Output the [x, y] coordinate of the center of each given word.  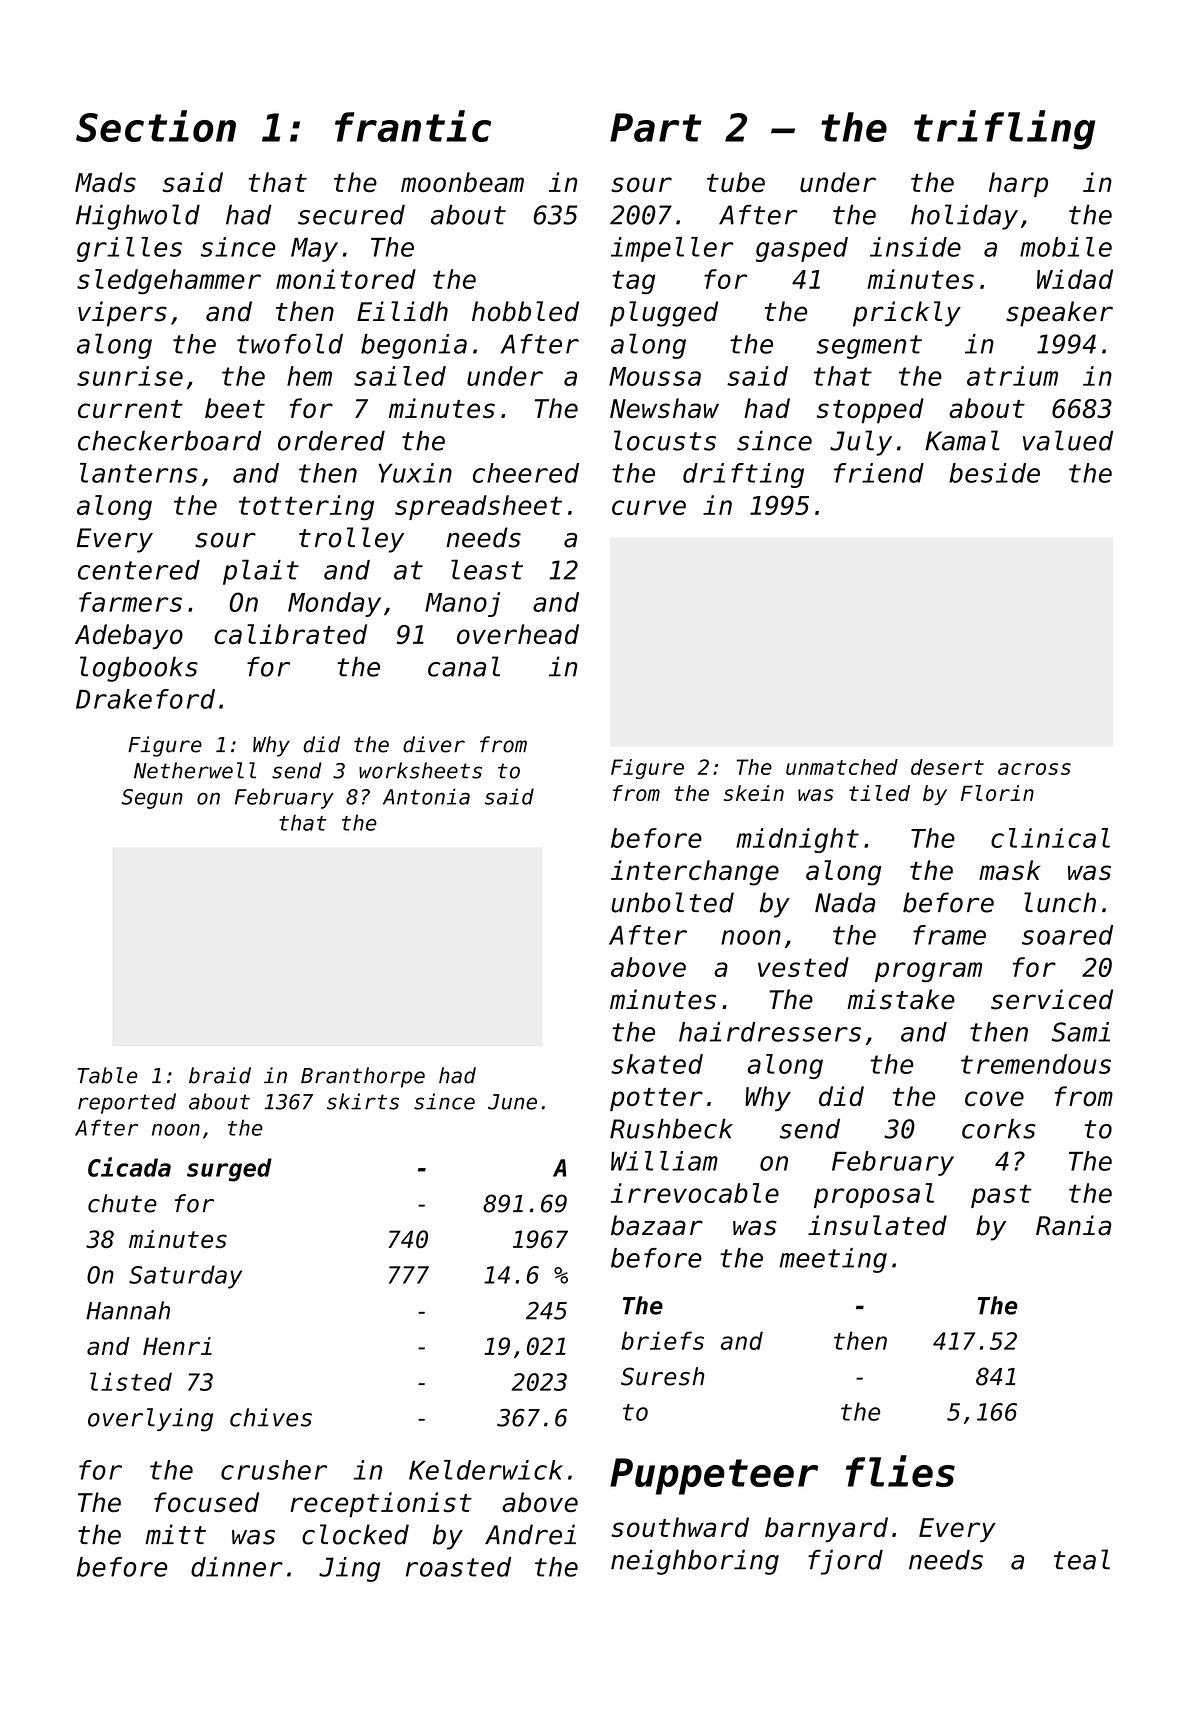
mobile [1066, 247]
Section [156, 126]
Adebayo [129, 636]
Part [656, 127]
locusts [665, 440]
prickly [907, 314]
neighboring [695, 1562]
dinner [237, 1567]
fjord [845, 1562]
